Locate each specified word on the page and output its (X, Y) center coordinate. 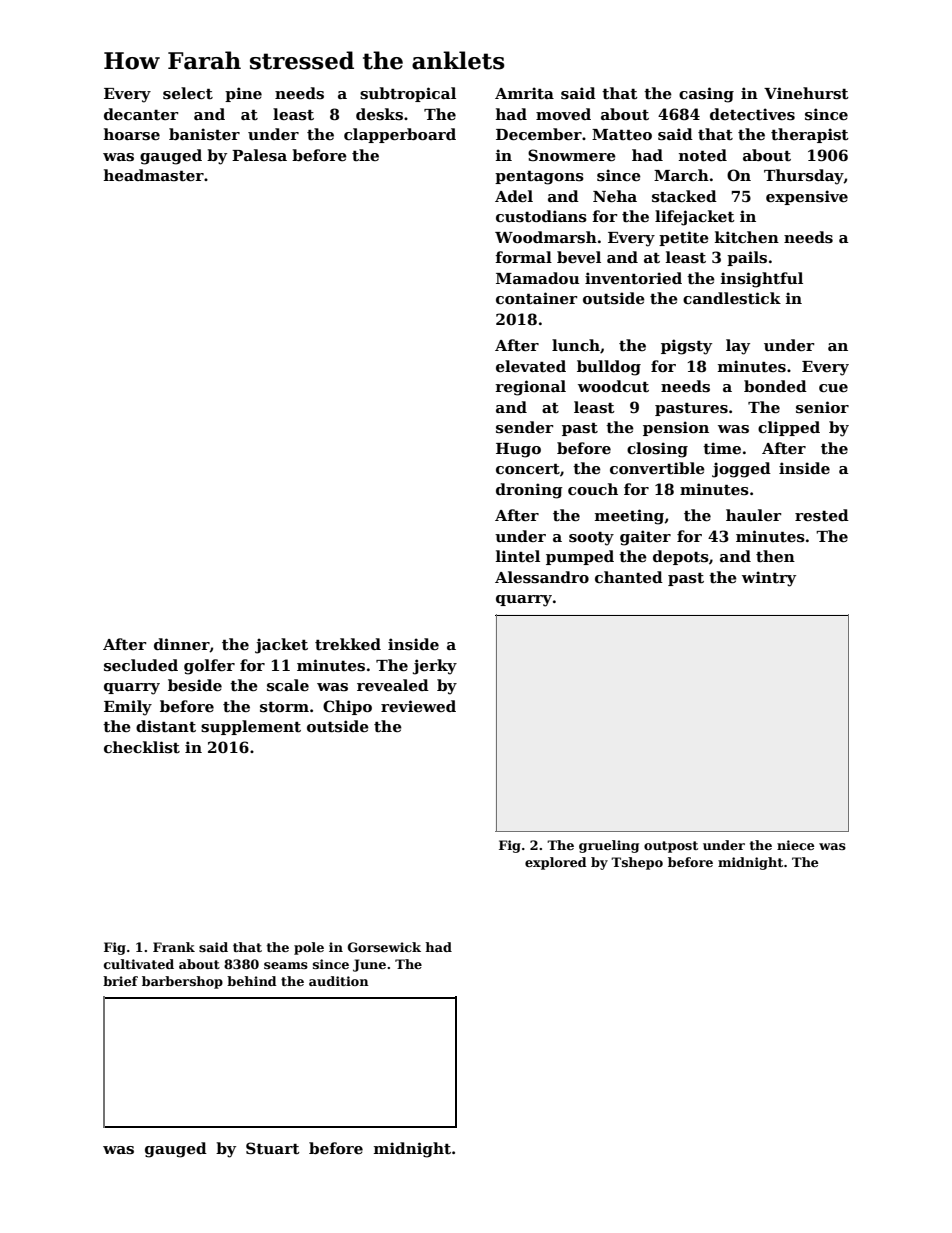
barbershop (182, 982)
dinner (182, 645)
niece (795, 845)
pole (309, 948)
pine (243, 94)
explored (556, 863)
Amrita (524, 93)
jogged (741, 470)
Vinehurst (806, 93)
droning (529, 491)
